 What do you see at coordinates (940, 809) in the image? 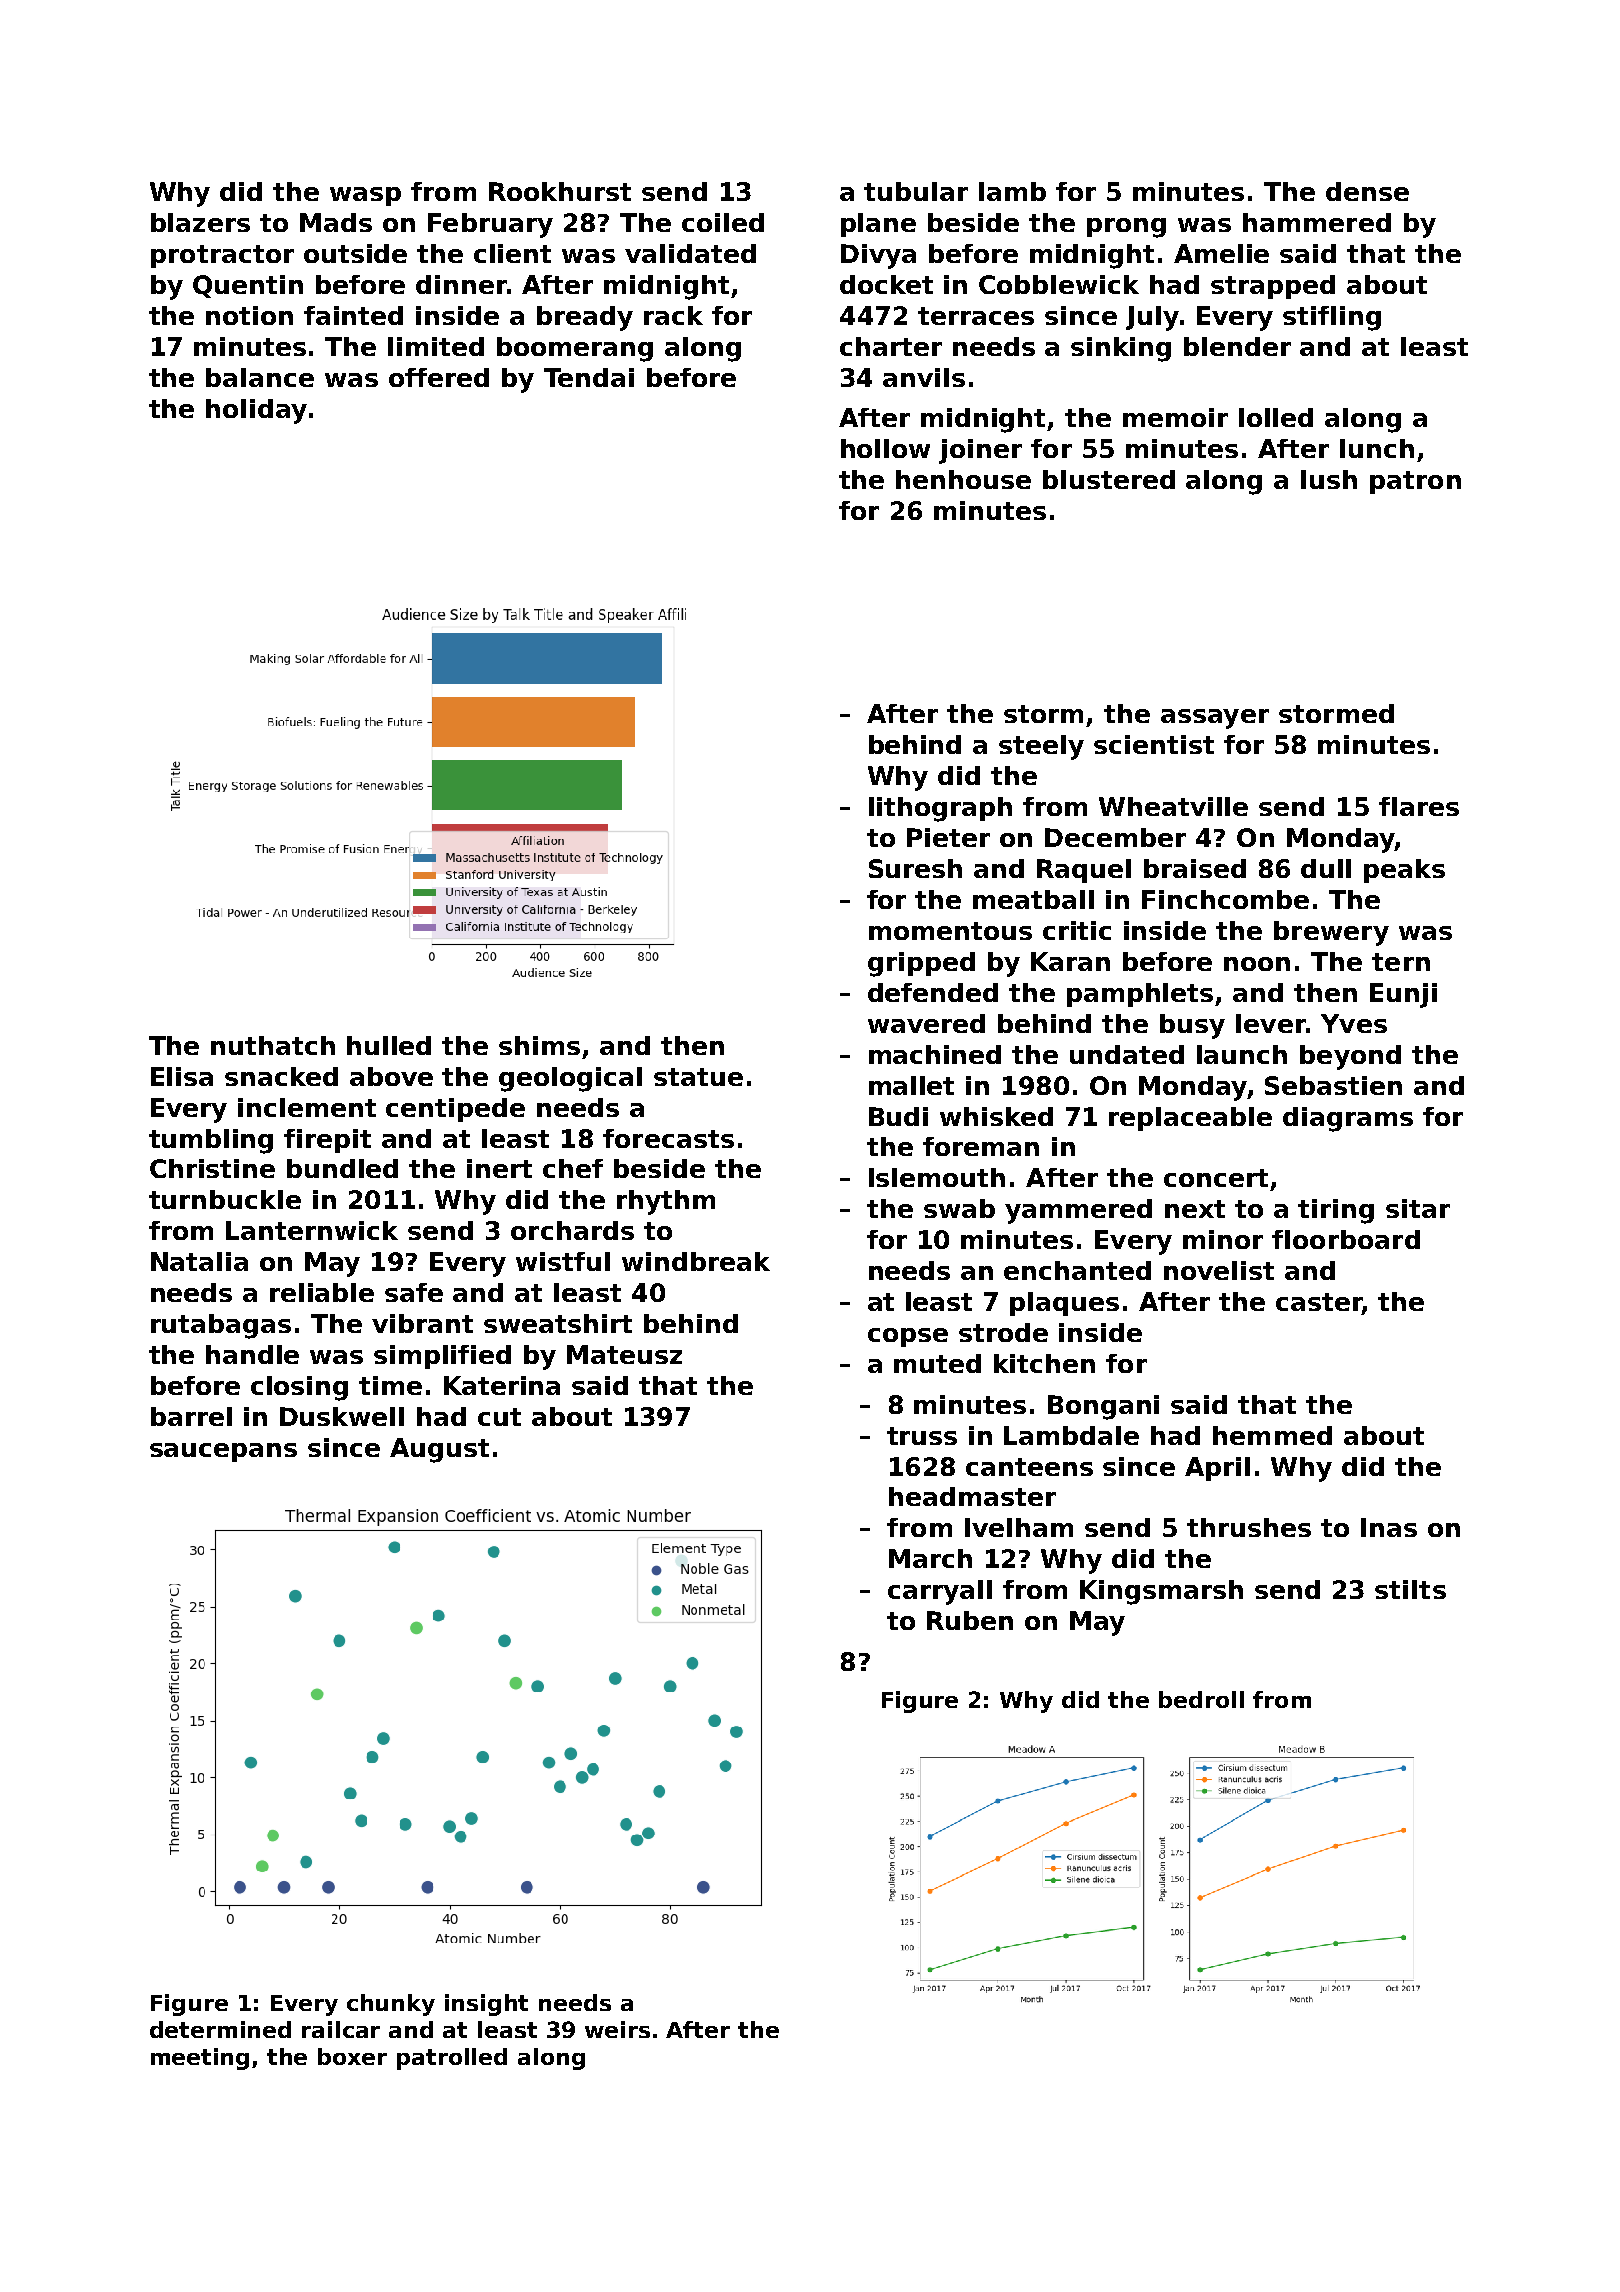
I see `lithograph` at bounding box center [940, 809].
